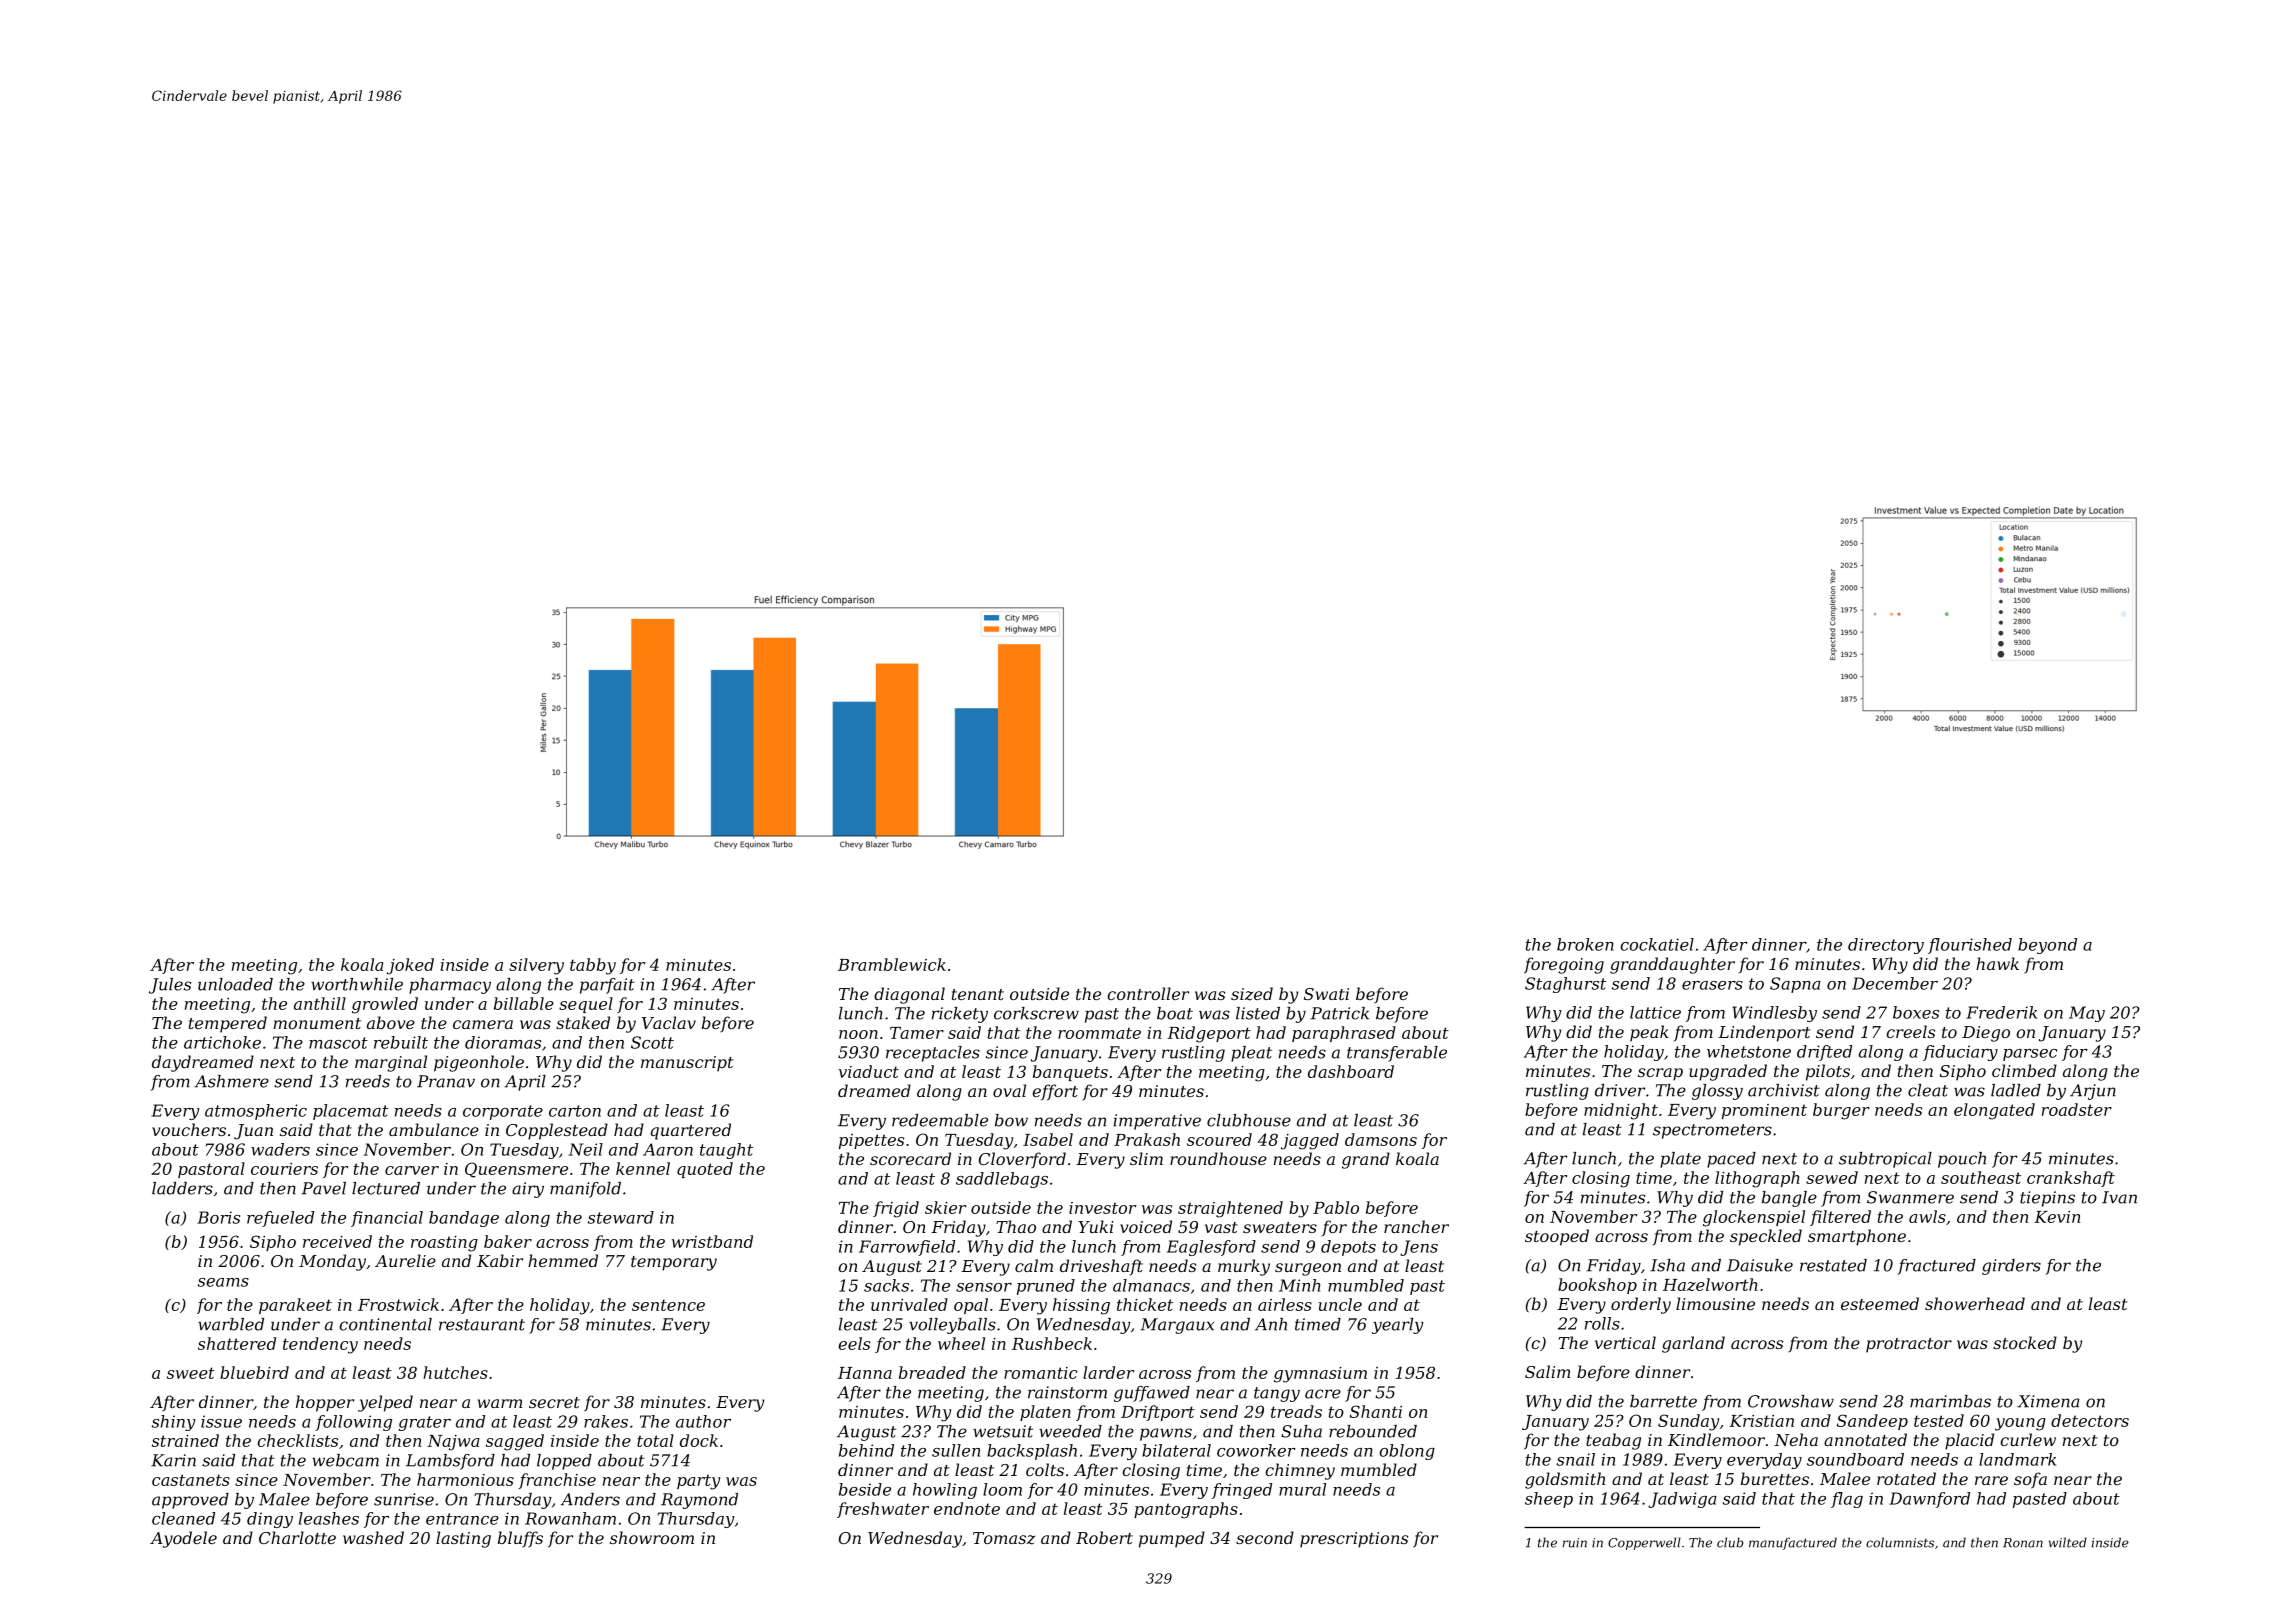 The width and height of the screenshot is (2292, 1620). Describe the element at coordinates (1857, 1237) in the screenshot. I see `smartphone` at that location.
